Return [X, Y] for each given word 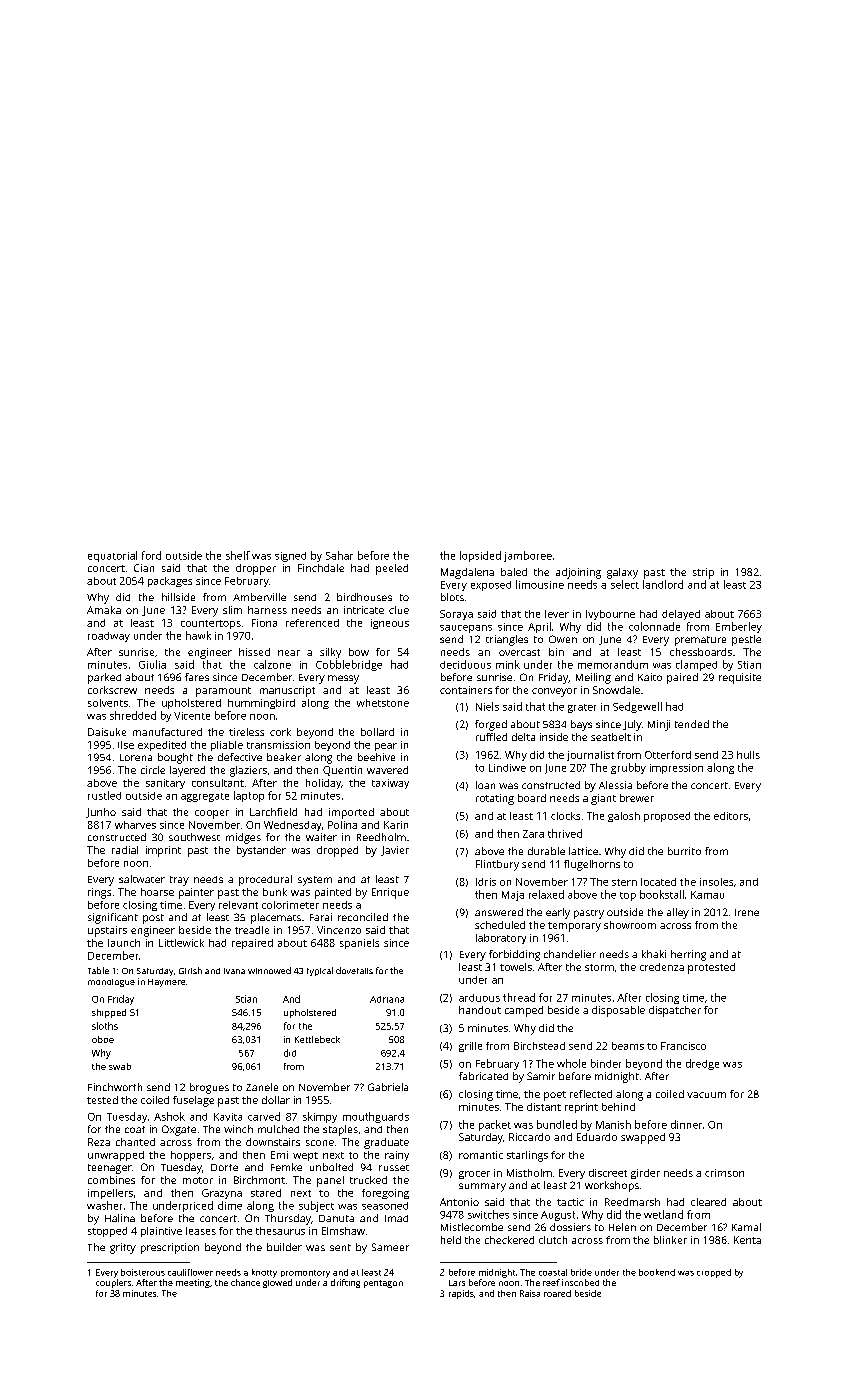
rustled [104, 795]
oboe [103, 1039]
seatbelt [611, 737]
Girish [190, 970]
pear [386, 747]
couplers [113, 1283]
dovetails [354, 970]
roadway [109, 637]
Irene [747, 912]
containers [466, 690]
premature [700, 641]
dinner [686, 1124]
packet [495, 1125]
